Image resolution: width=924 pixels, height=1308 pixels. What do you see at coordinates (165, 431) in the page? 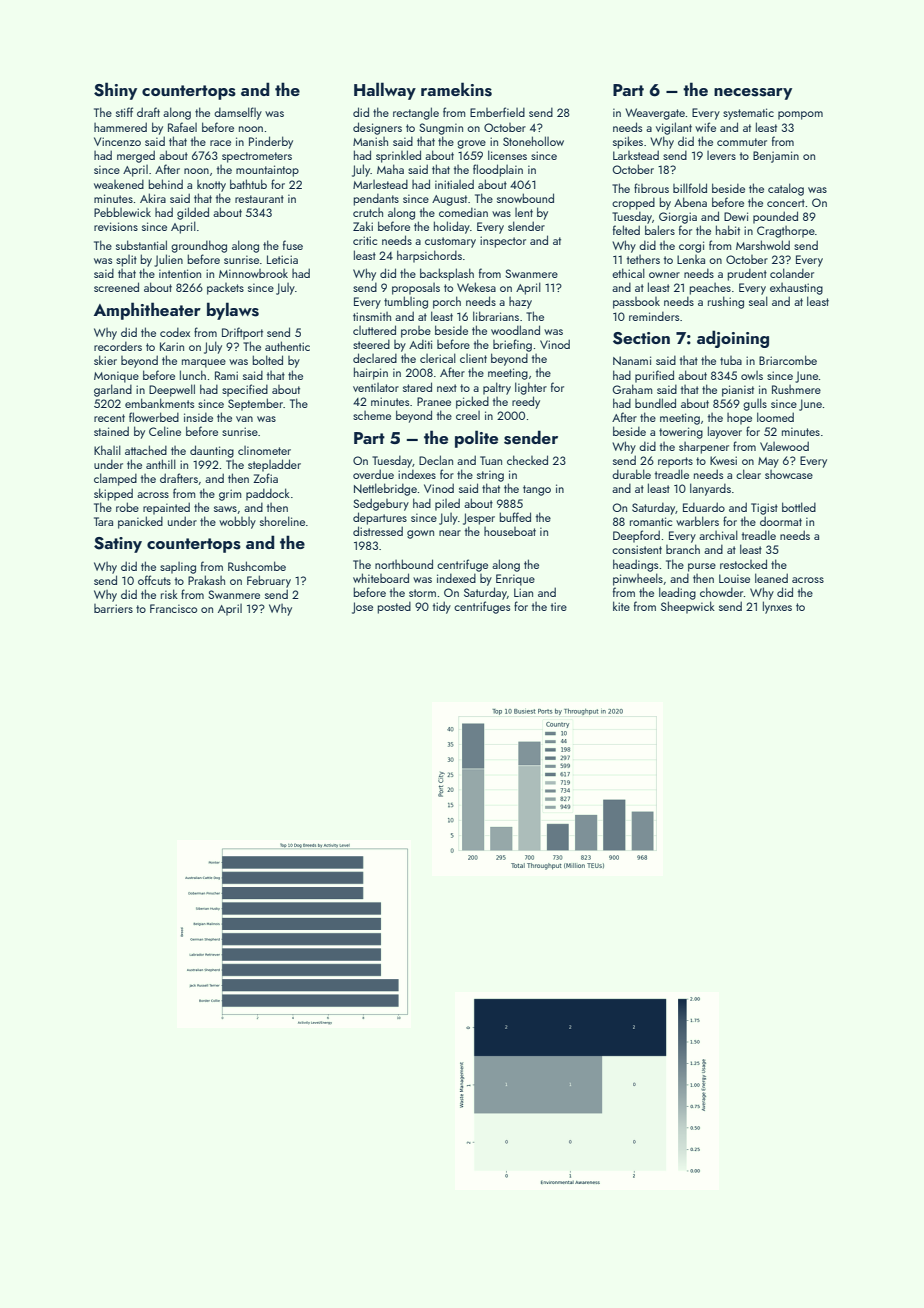
I see `Celine` at bounding box center [165, 431].
